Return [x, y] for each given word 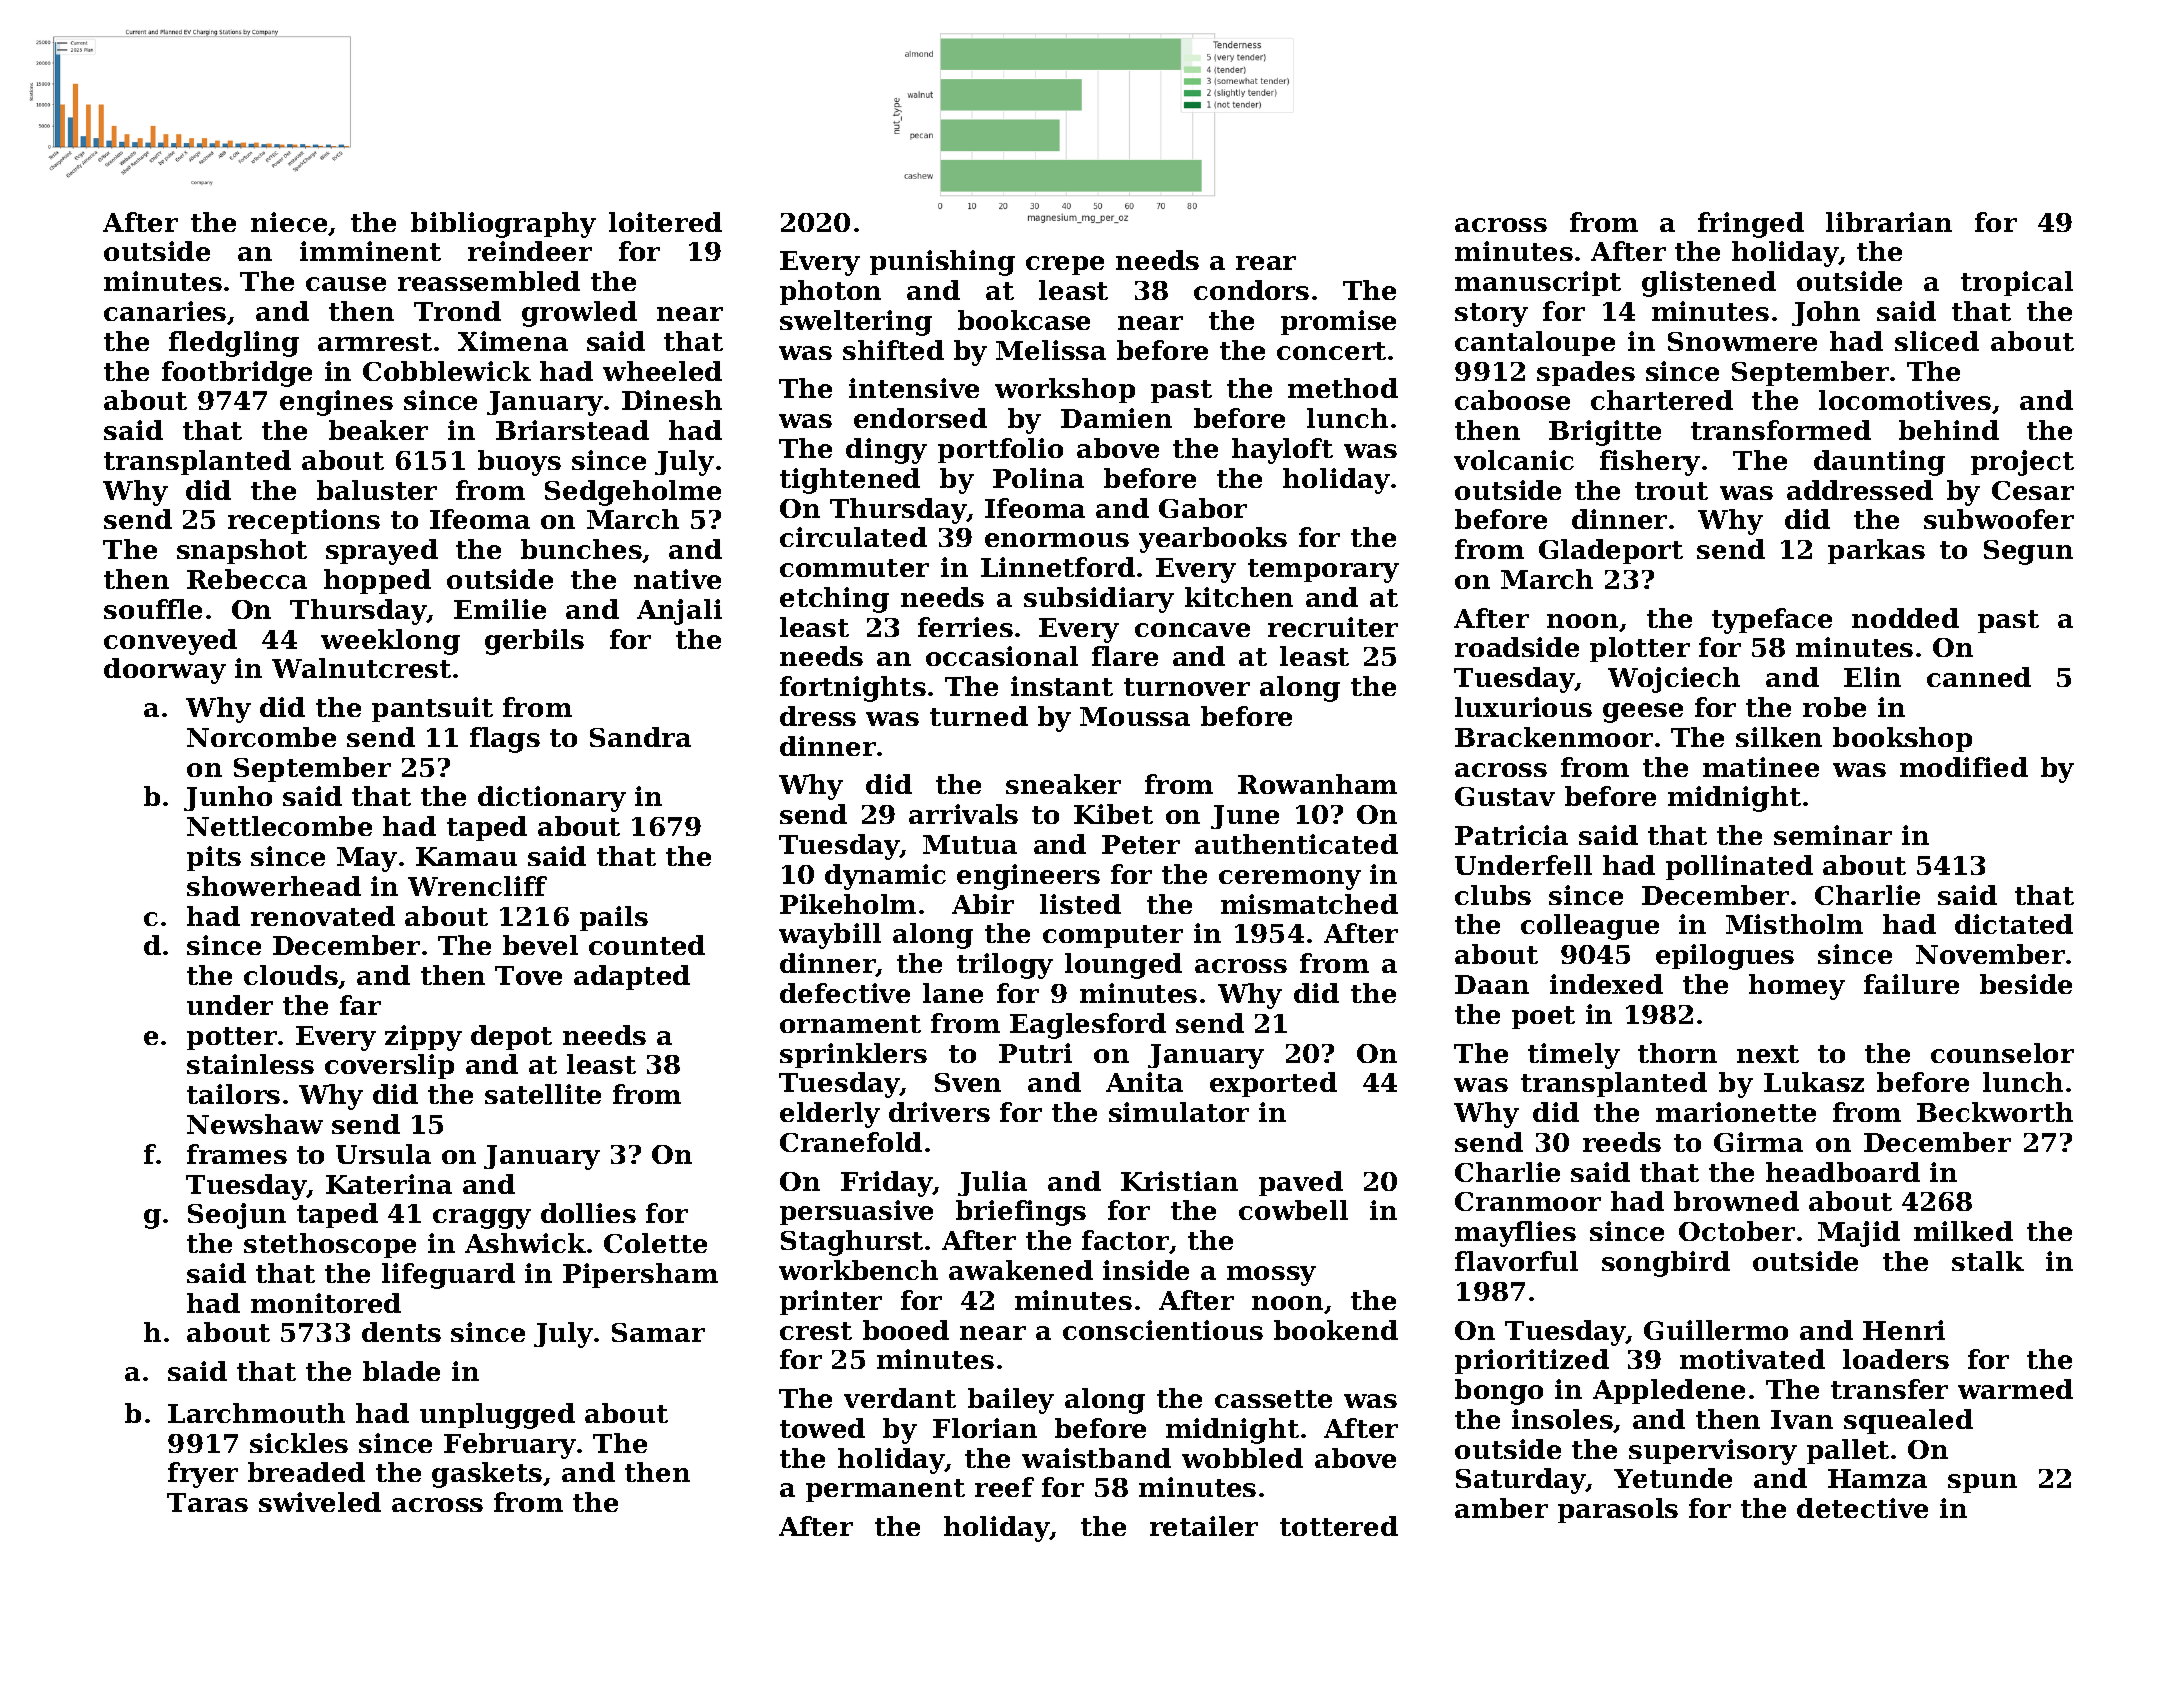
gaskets [487, 1475]
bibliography [503, 225]
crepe [1065, 265]
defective [845, 993]
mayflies [1515, 1234]
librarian [1889, 222]
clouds [291, 975]
